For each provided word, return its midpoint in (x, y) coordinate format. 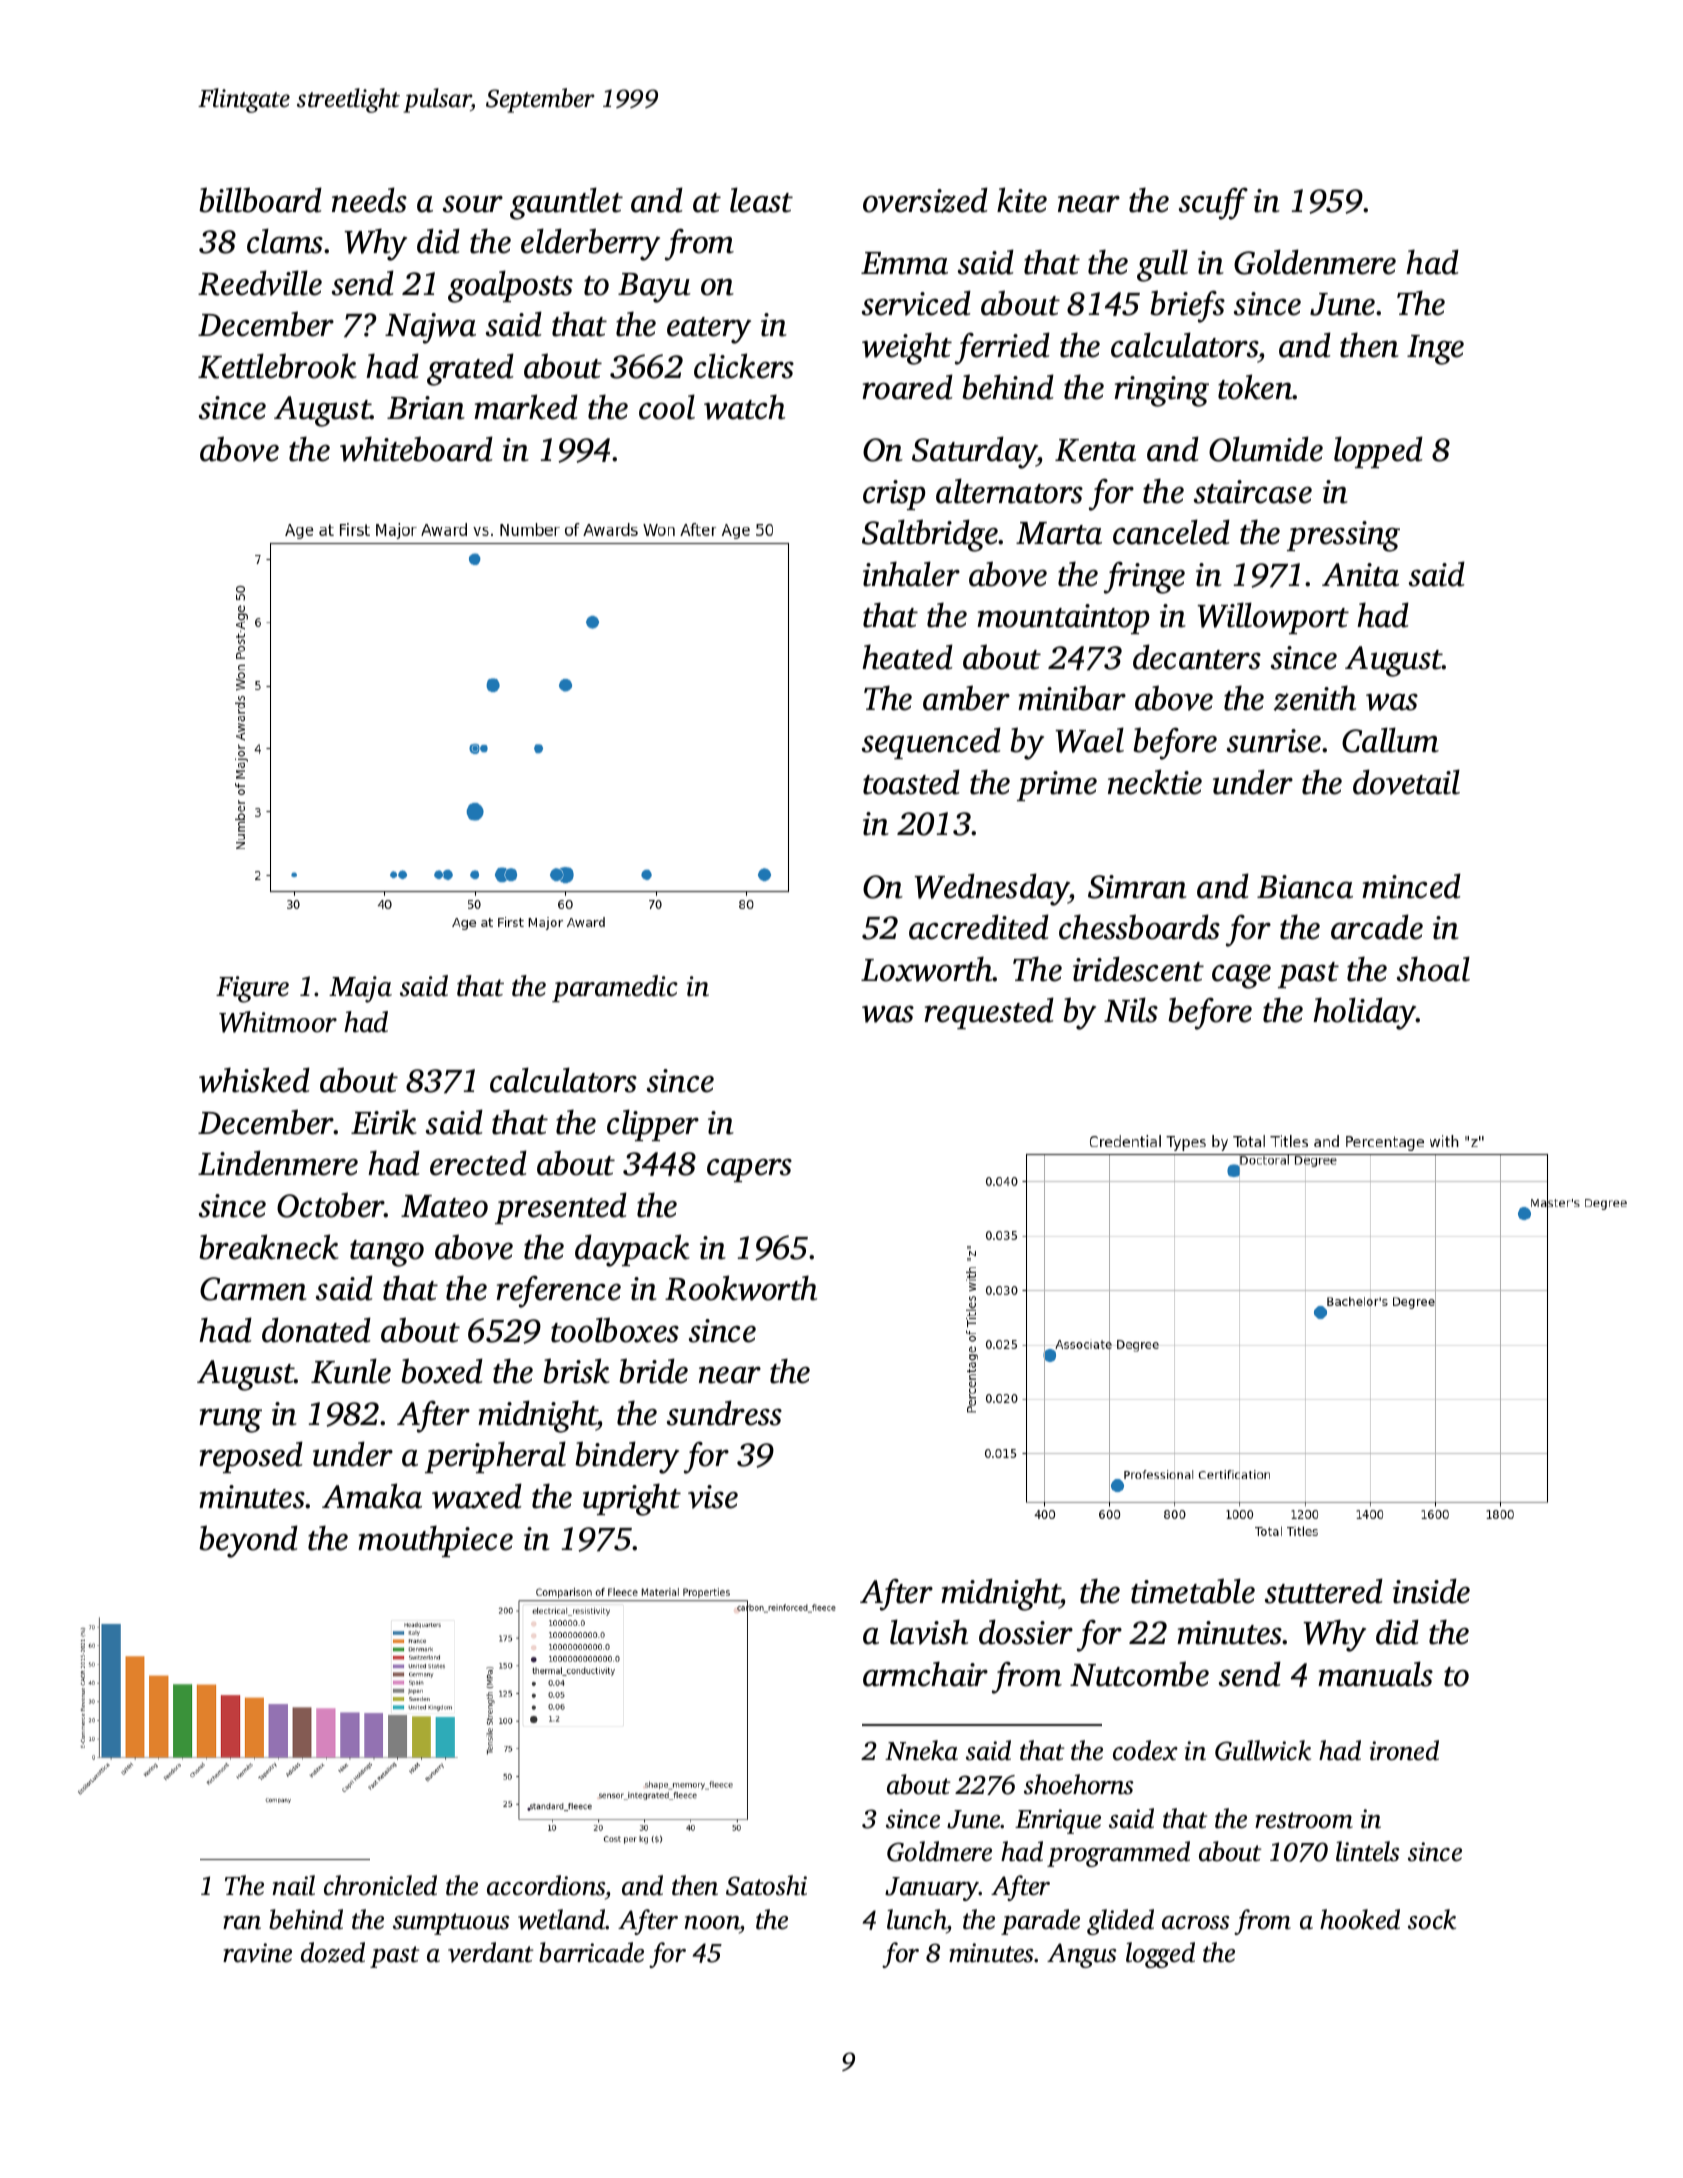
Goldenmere (1315, 262)
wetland (562, 1919)
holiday (1365, 1013)
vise (713, 1497)
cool (667, 407)
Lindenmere (278, 1163)
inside (1431, 1591)
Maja (360, 989)
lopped (1378, 452)
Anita (1360, 575)
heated (907, 657)
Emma (904, 263)
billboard (260, 200)
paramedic (615, 988)
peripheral (495, 1457)
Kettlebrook (277, 366)
